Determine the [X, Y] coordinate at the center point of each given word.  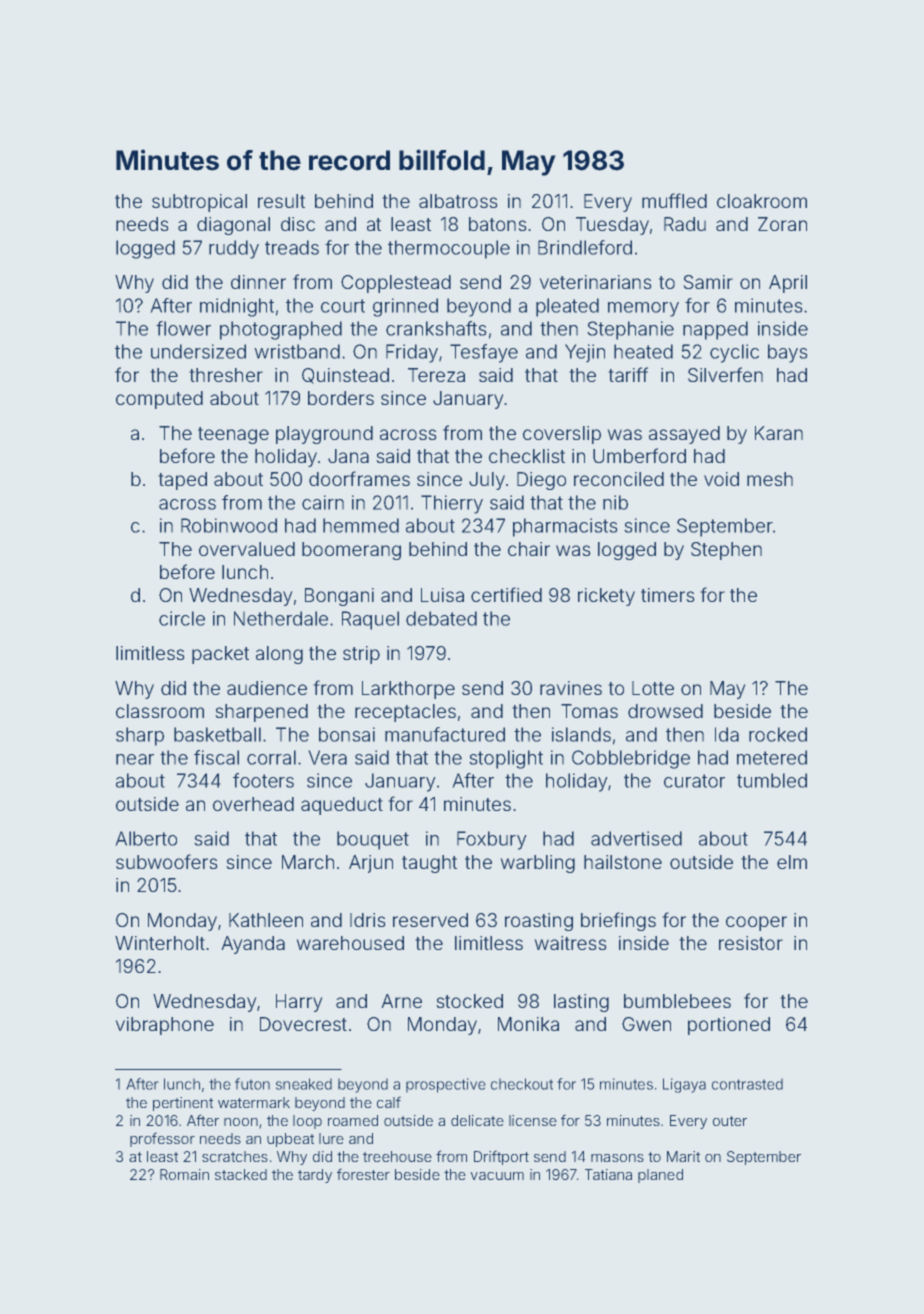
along [279, 655]
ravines [571, 688]
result [281, 201]
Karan [779, 433]
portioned [729, 1026]
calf [389, 1102]
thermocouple [449, 249]
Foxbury [492, 840]
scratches [235, 1156]
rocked [778, 734]
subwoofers [167, 861]
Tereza [436, 375]
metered [772, 757]
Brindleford [585, 247]
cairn [323, 502]
